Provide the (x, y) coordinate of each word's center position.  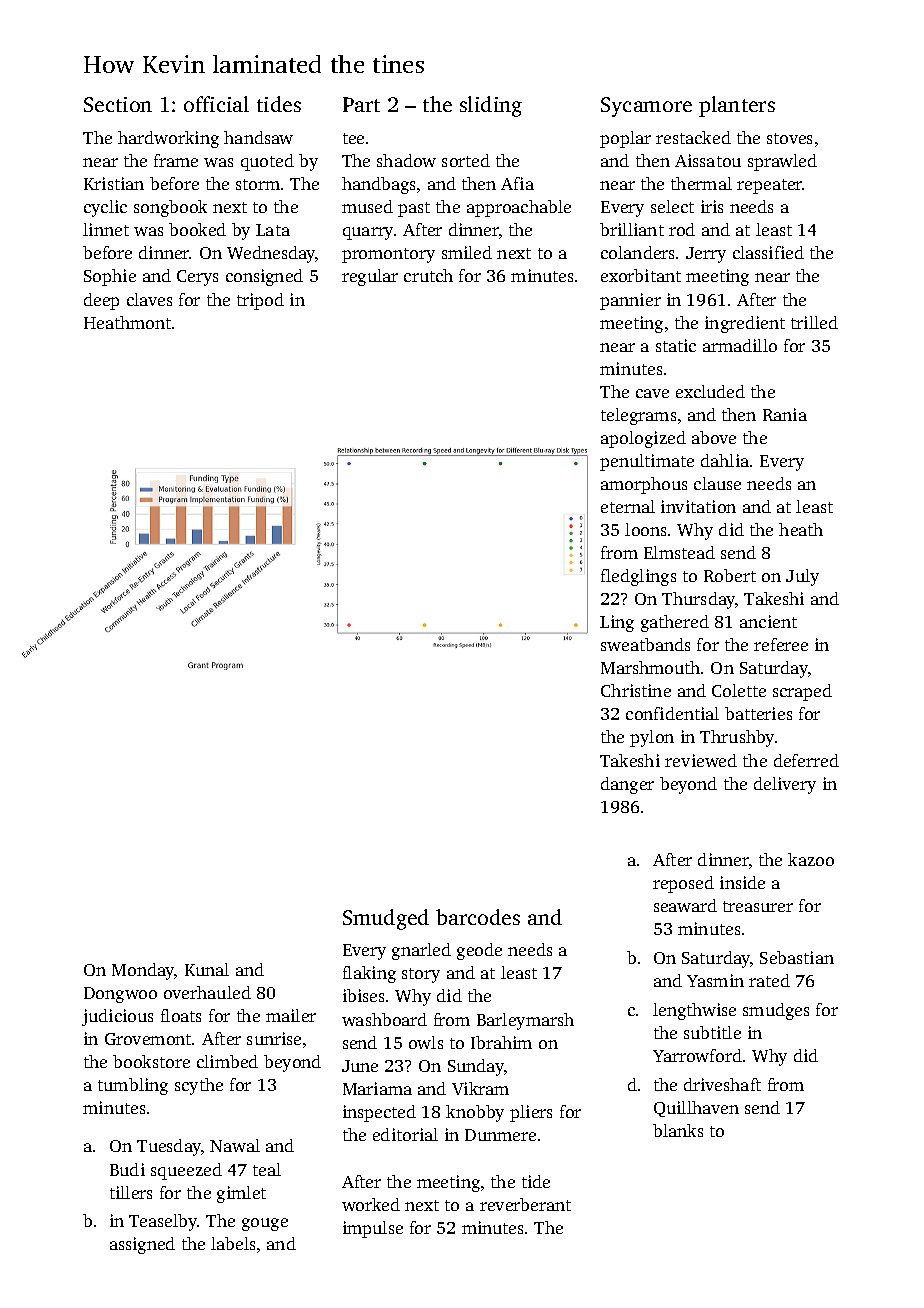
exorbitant (641, 275)
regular (370, 277)
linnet (106, 229)
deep (101, 301)
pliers (531, 1113)
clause (717, 483)
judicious (117, 1017)
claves (149, 299)
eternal (628, 506)
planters (737, 106)
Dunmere (500, 1135)
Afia (517, 183)
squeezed (186, 1171)
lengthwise (694, 1011)
